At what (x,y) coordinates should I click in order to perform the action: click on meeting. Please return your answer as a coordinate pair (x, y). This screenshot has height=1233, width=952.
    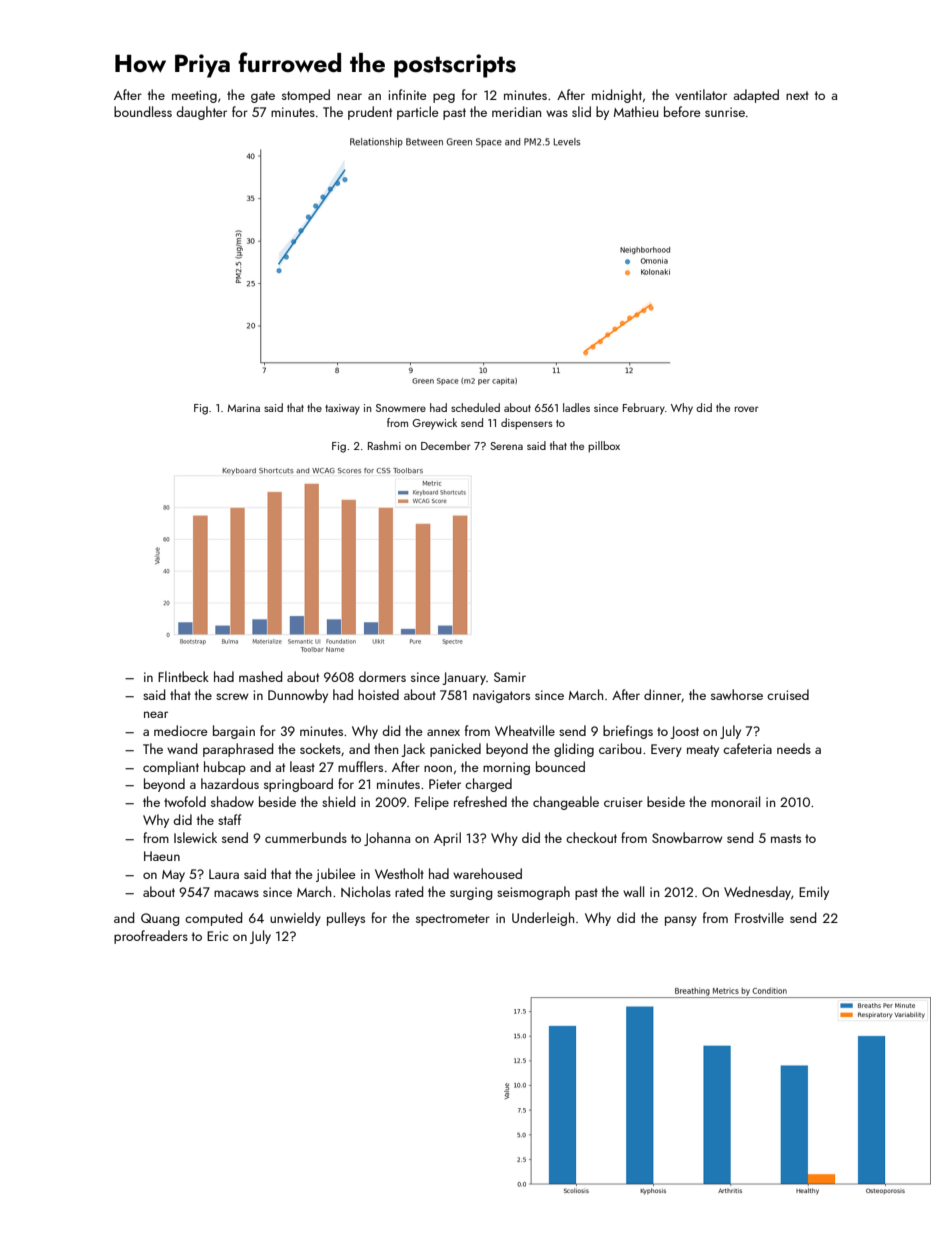
    Looking at the image, I should click on (194, 96).
